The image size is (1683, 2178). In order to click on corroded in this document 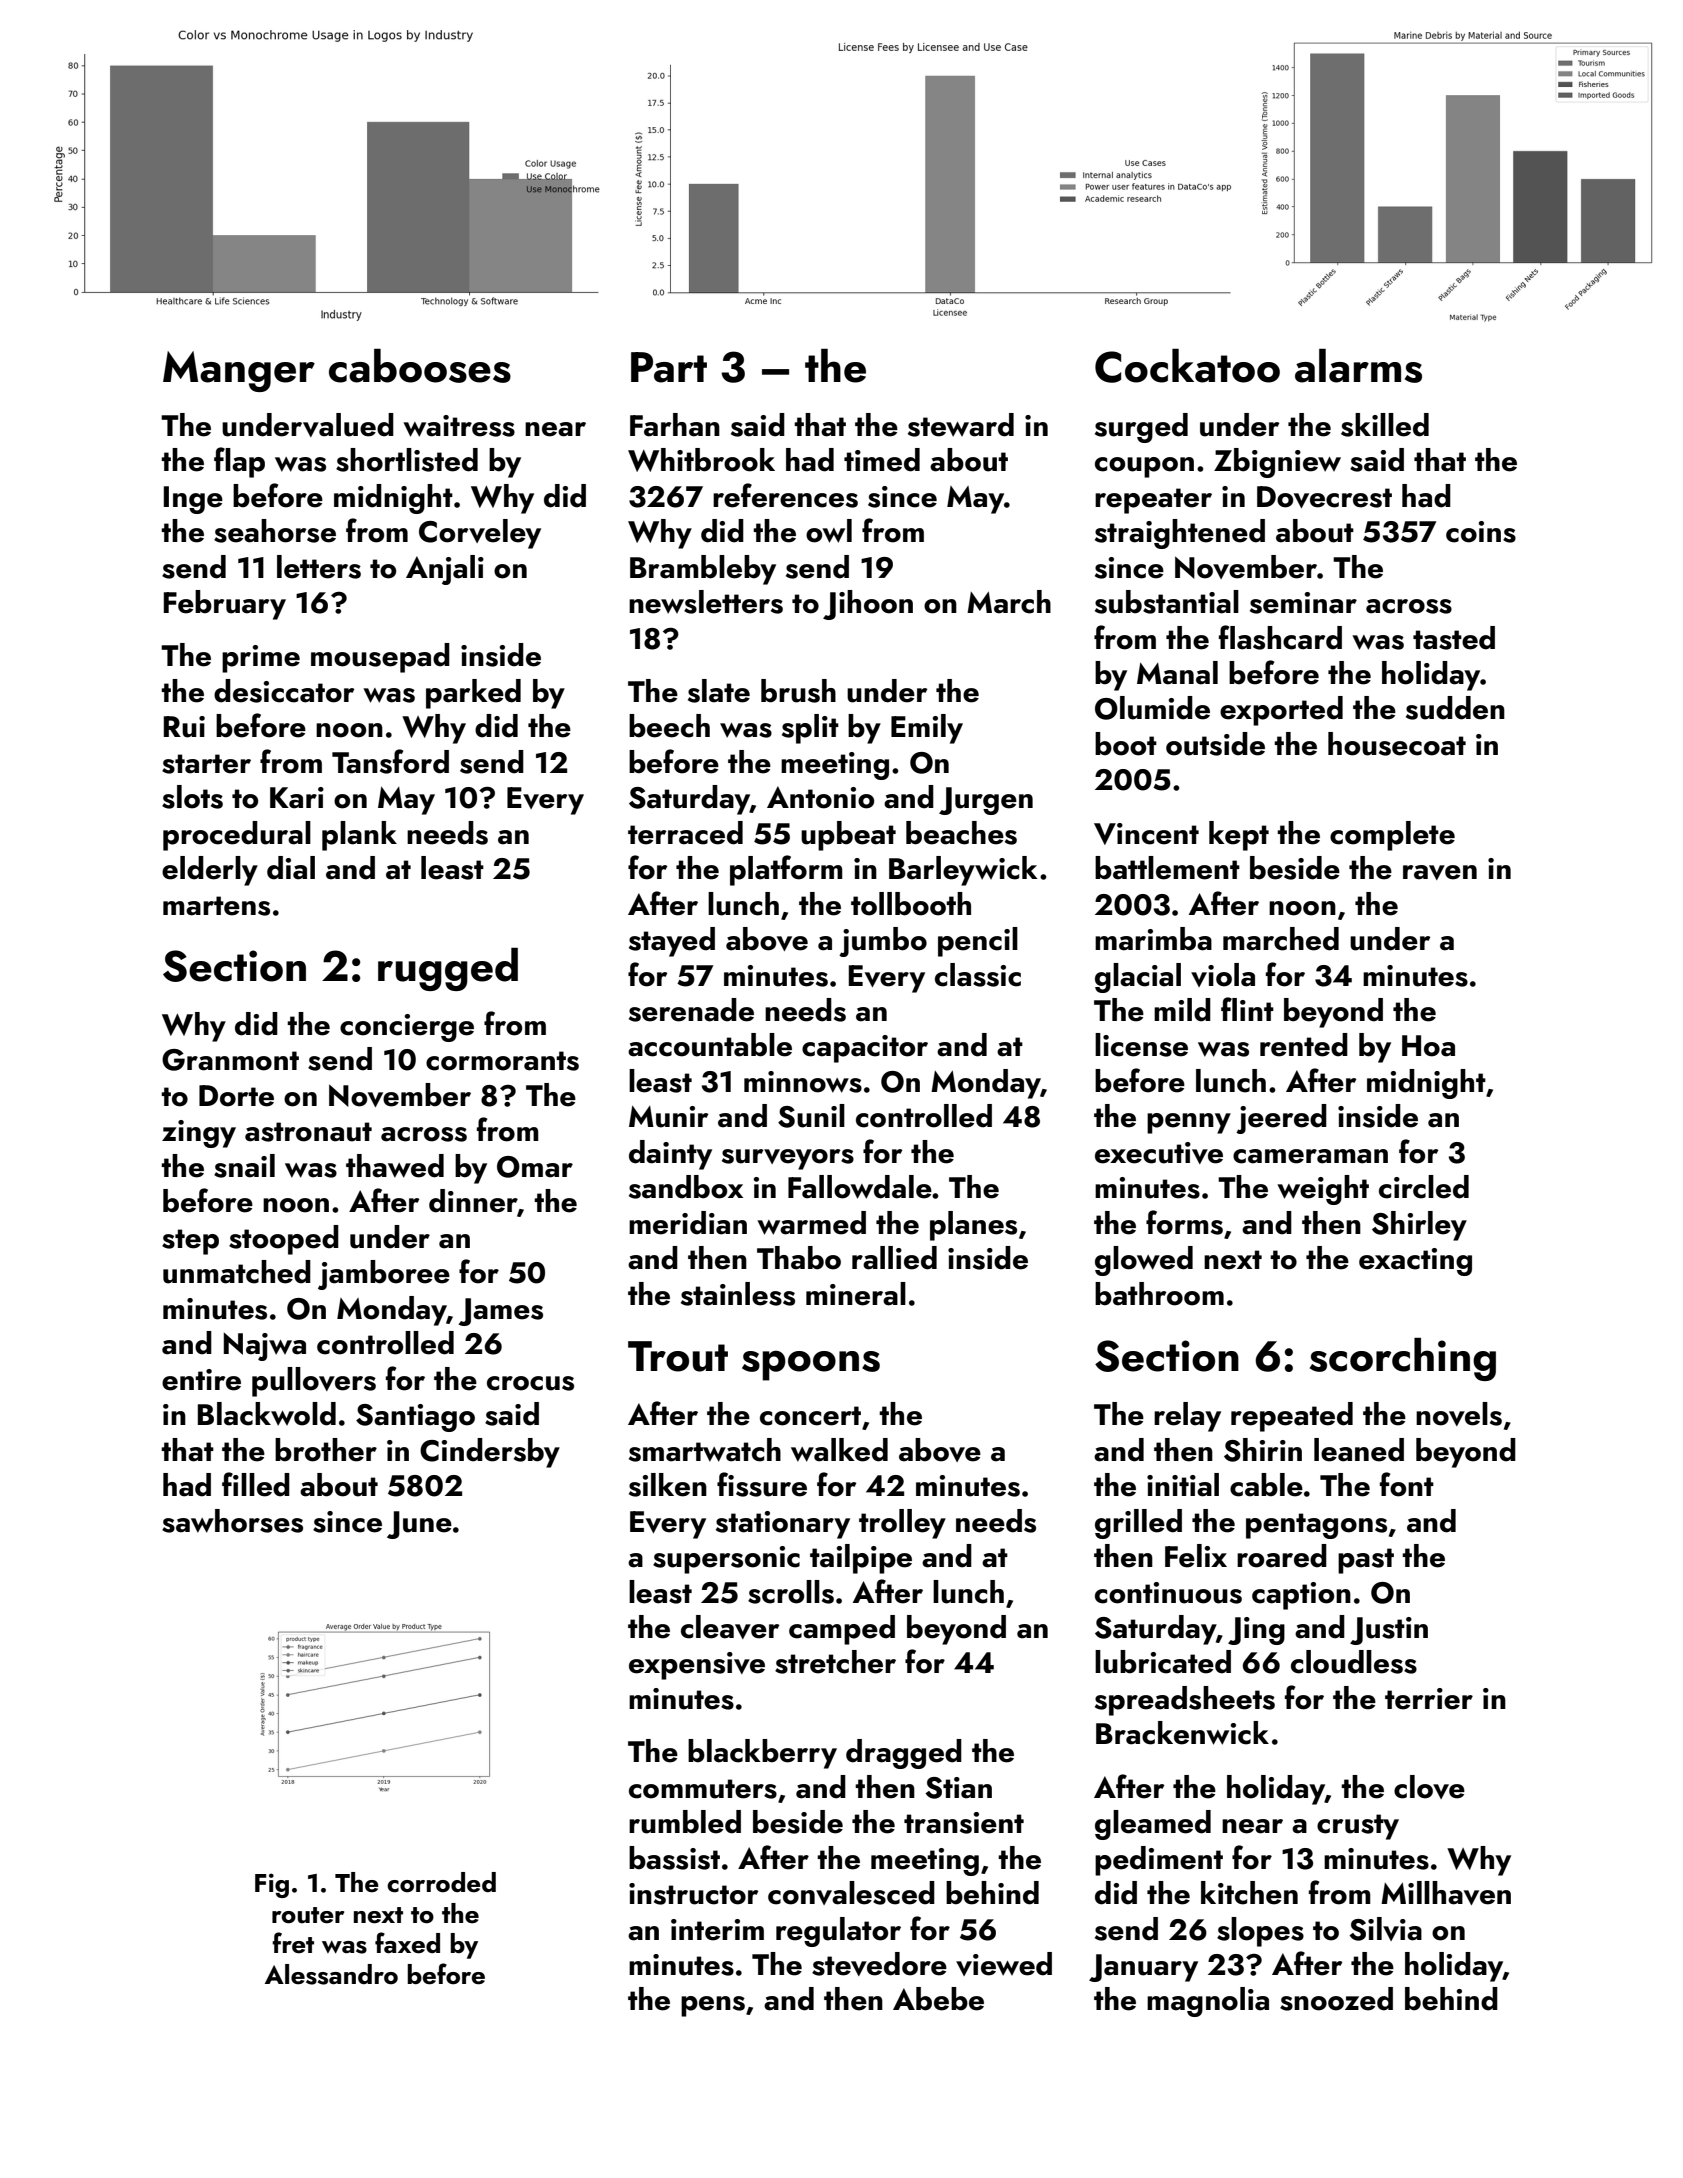, I will do `click(441, 1882)`.
